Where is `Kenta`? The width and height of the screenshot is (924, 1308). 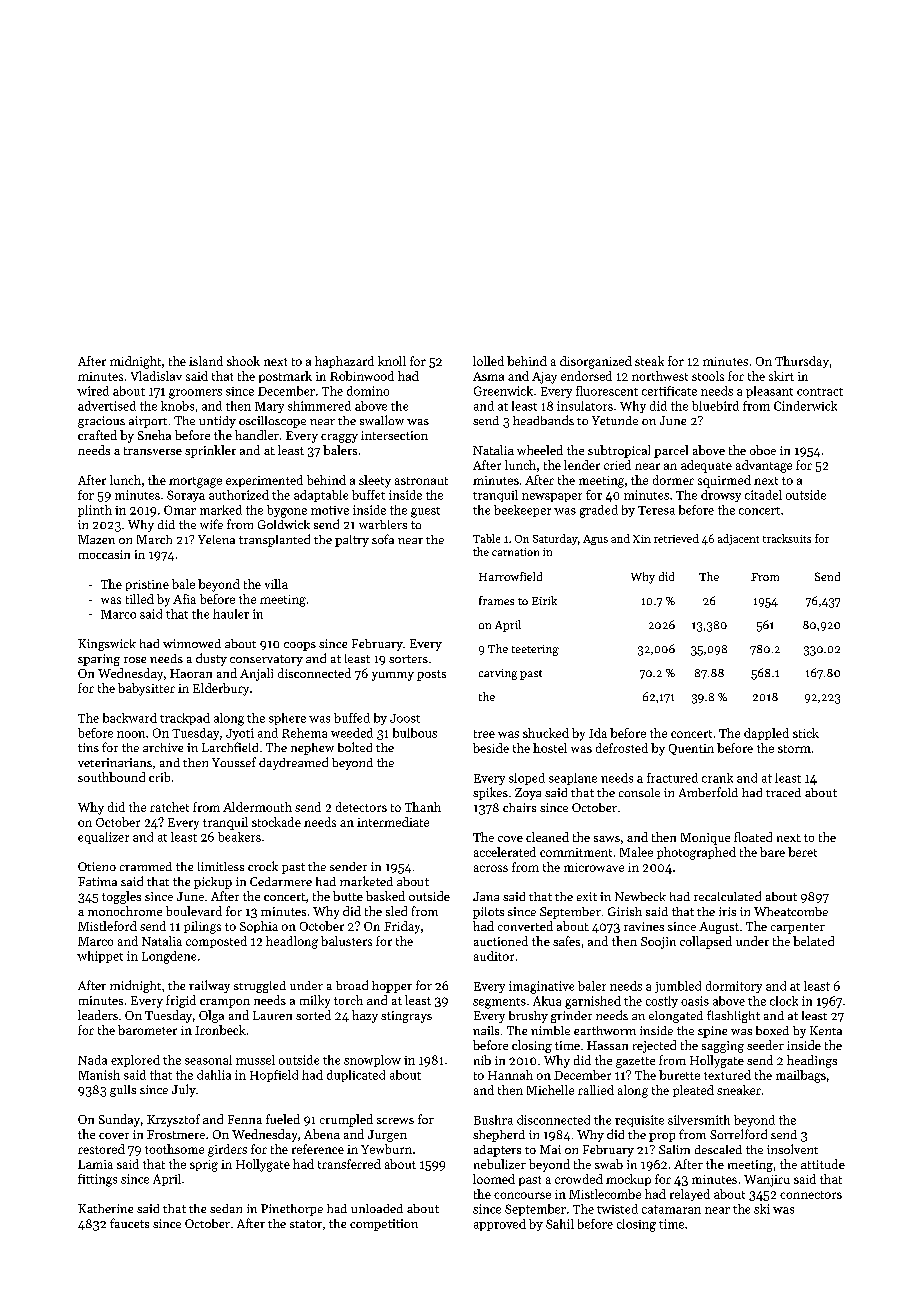 Kenta is located at coordinates (826, 1030).
